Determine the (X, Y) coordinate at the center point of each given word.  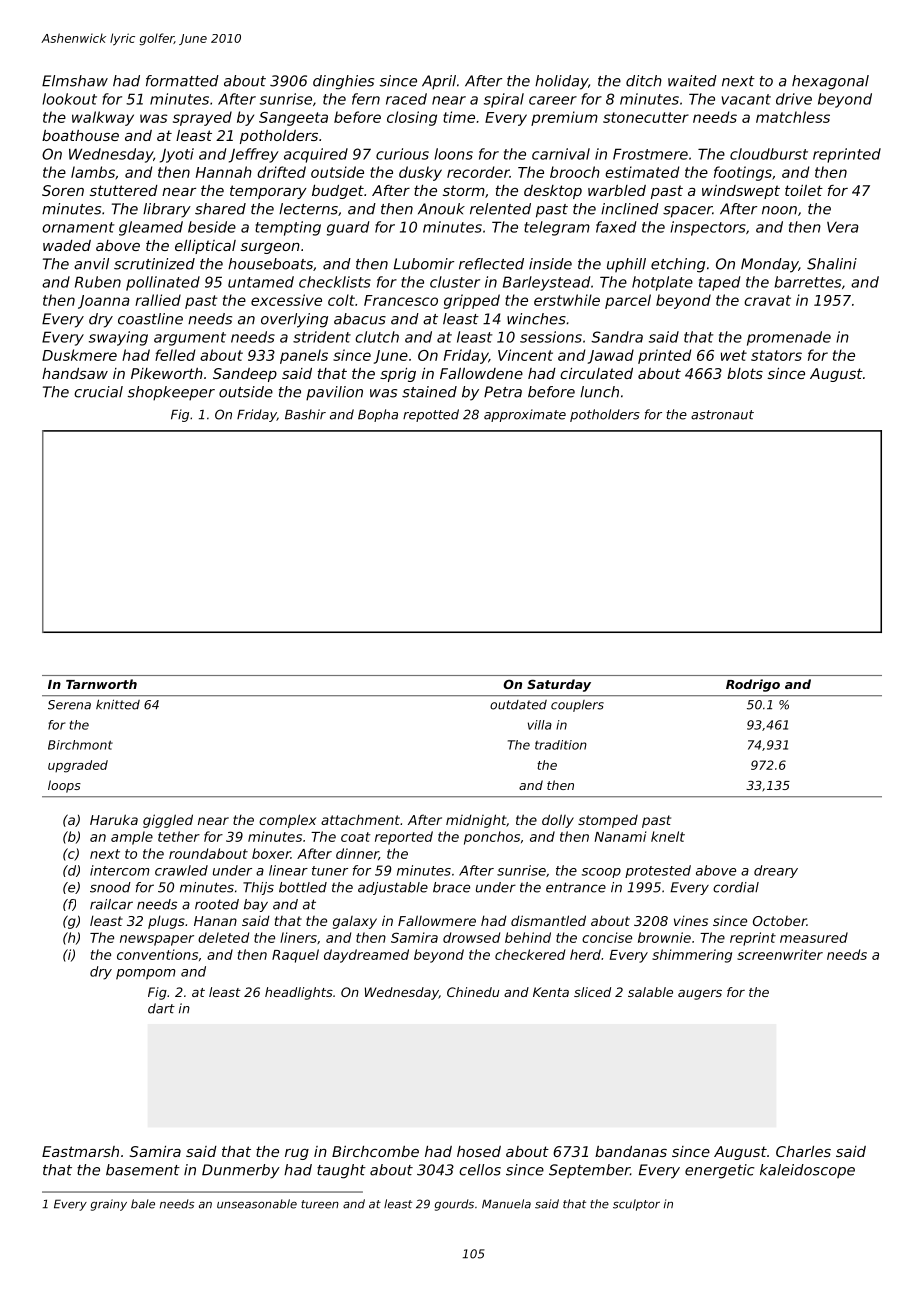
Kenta (551, 992)
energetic (719, 1171)
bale (143, 1204)
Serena (69, 705)
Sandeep (245, 375)
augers (700, 995)
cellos (480, 1170)
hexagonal (830, 82)
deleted (223, 937)
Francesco (401, 300)
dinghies (343, 82)
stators (776, 355)
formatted (182, 81)
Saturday (559, 685)
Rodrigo (753, 685)
